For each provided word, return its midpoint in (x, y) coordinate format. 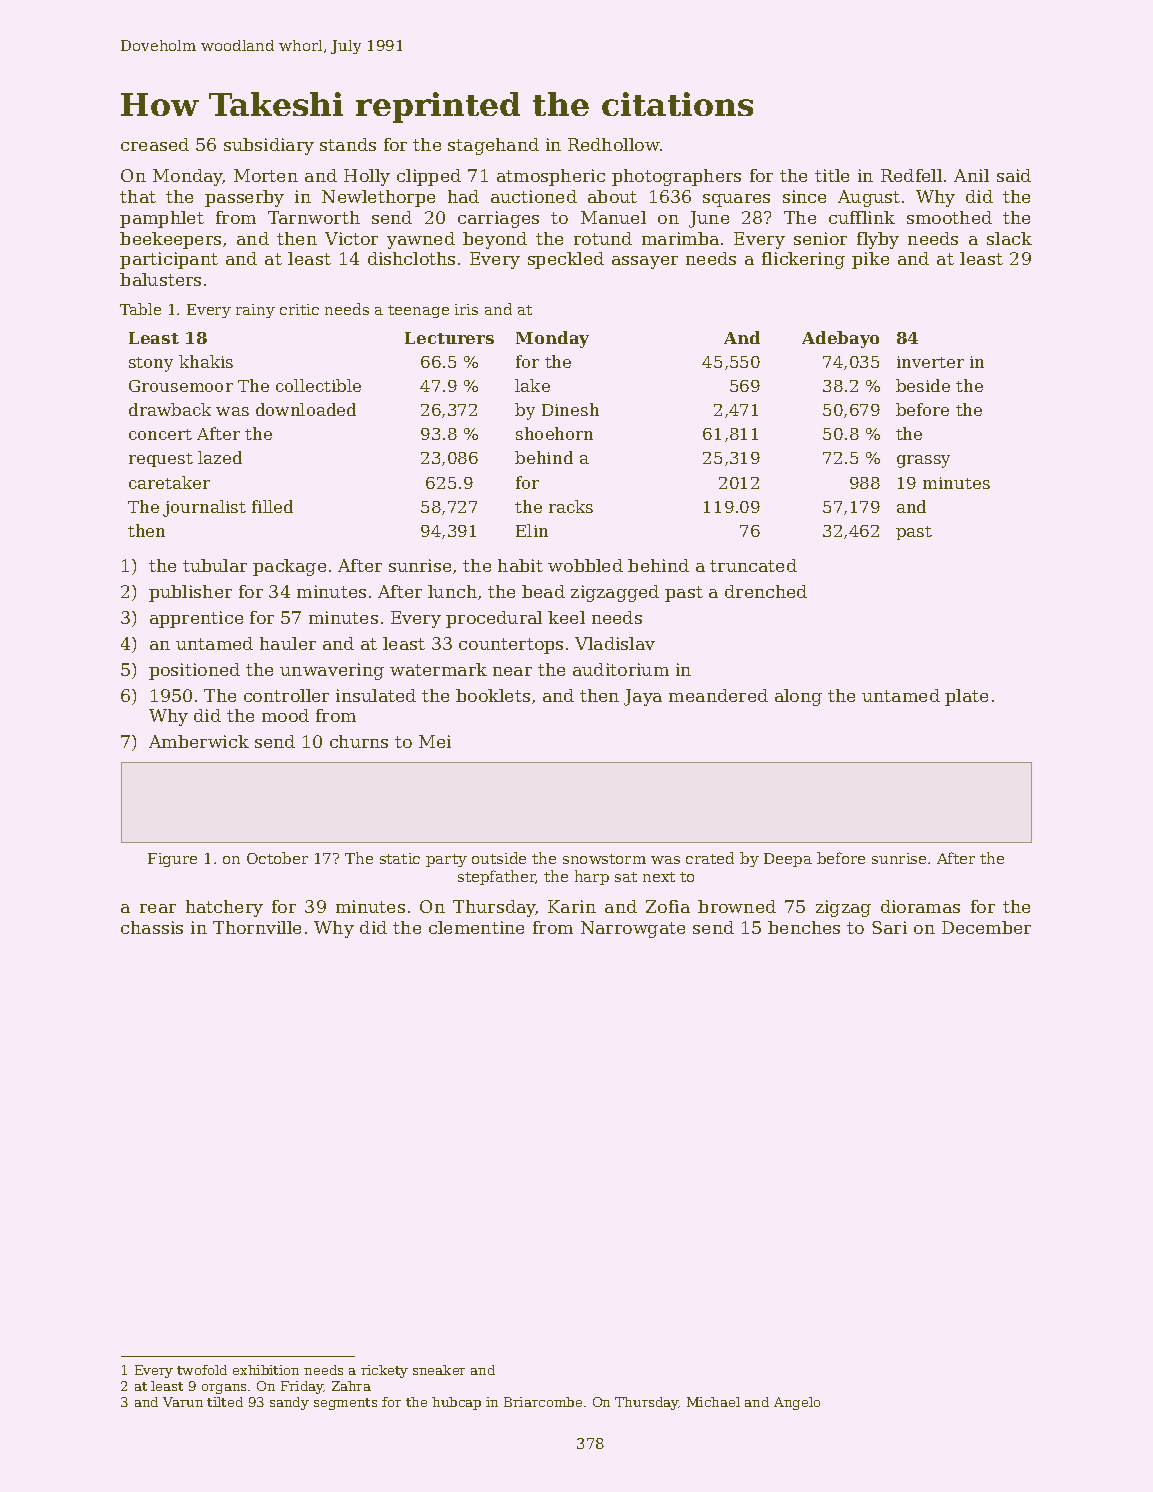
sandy (289, 1403)
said (1014, 175)
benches (804, 927)
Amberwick (199, 741)
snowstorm (604, 859)
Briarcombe (543, 1402)
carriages (498, 219)
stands (348, 144)
